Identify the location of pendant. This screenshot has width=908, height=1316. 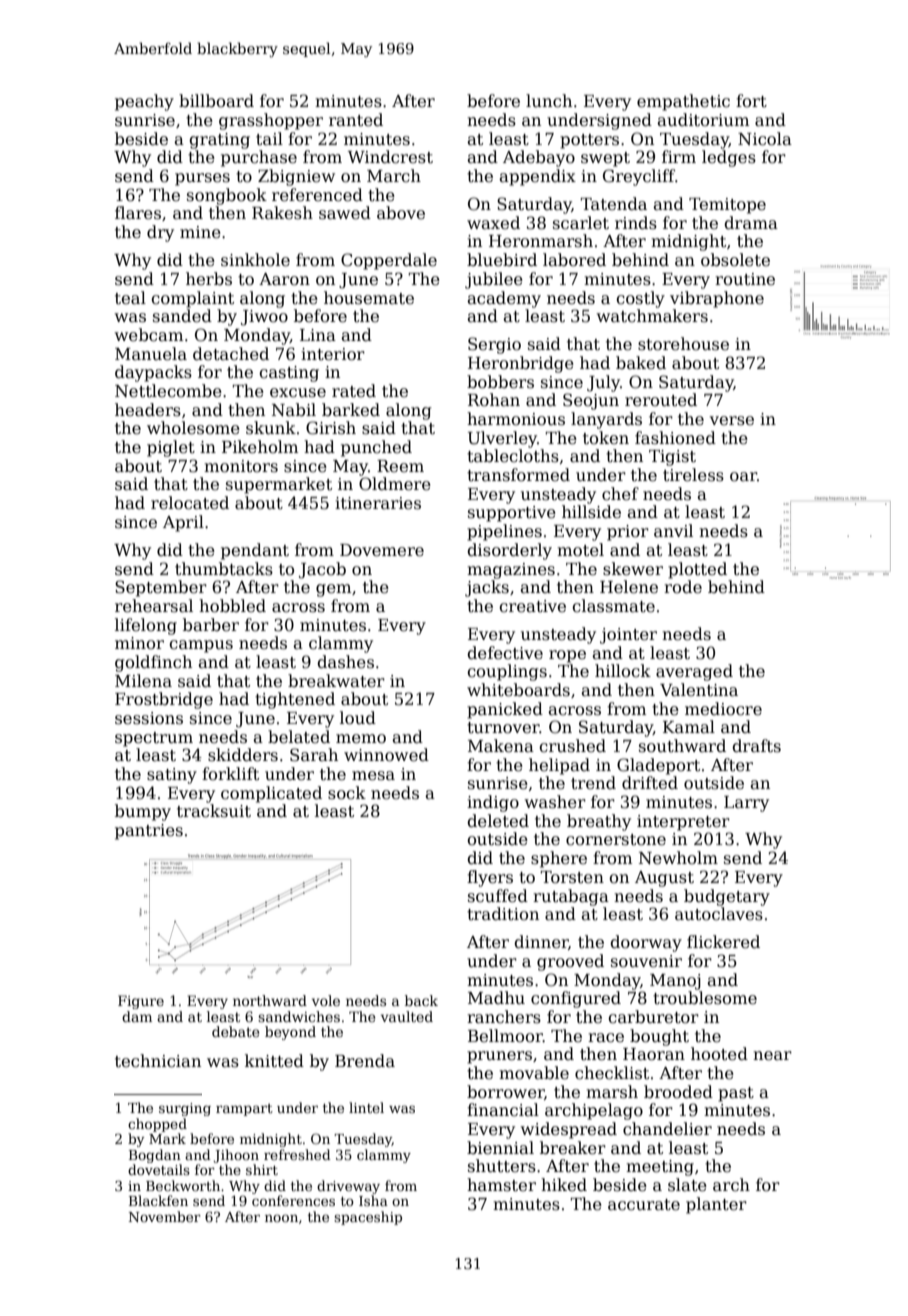
(255, 551).
